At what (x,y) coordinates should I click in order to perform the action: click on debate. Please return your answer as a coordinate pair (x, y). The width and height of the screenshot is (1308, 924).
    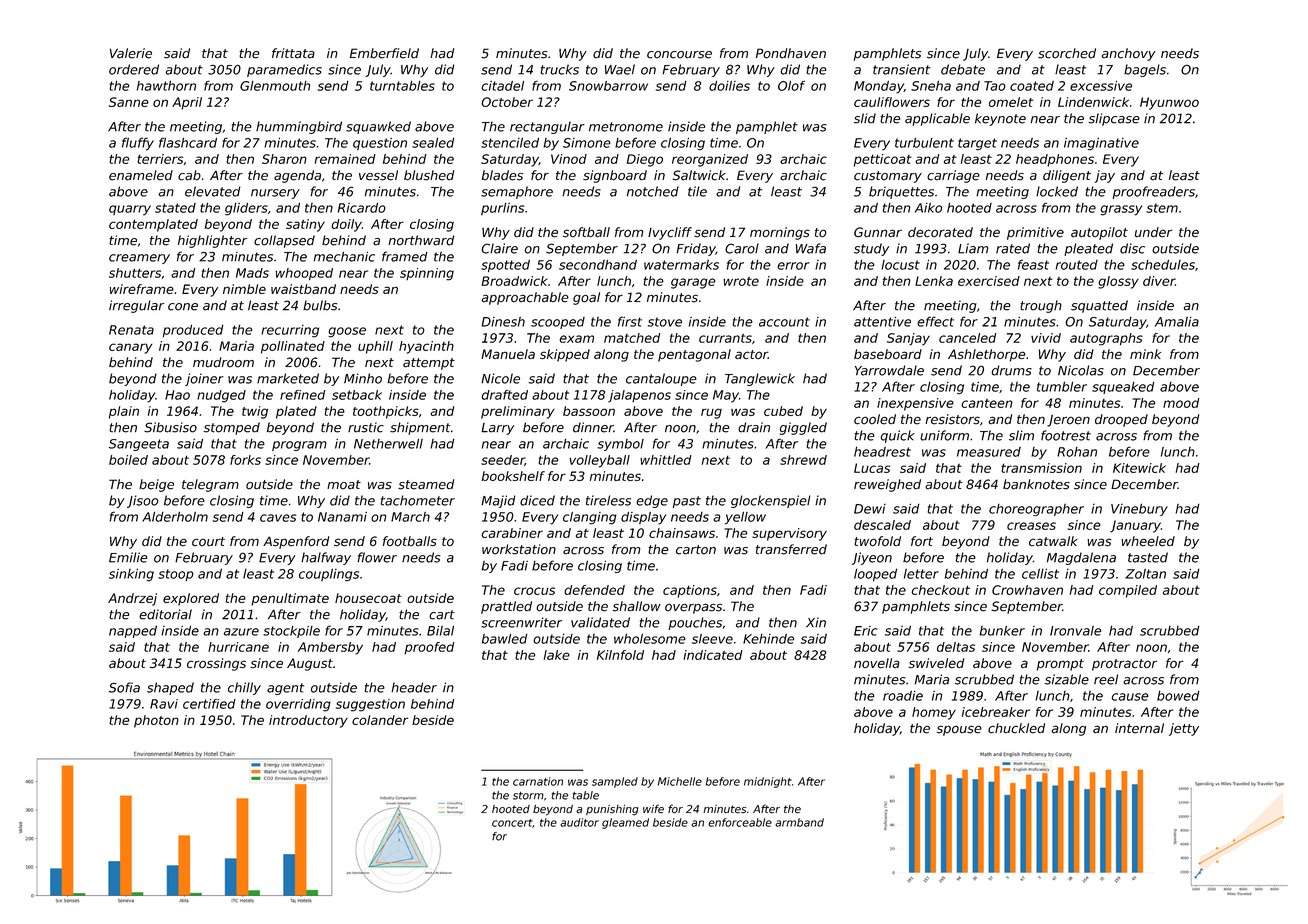
    Looking at the image, I should click on (963, 69).
